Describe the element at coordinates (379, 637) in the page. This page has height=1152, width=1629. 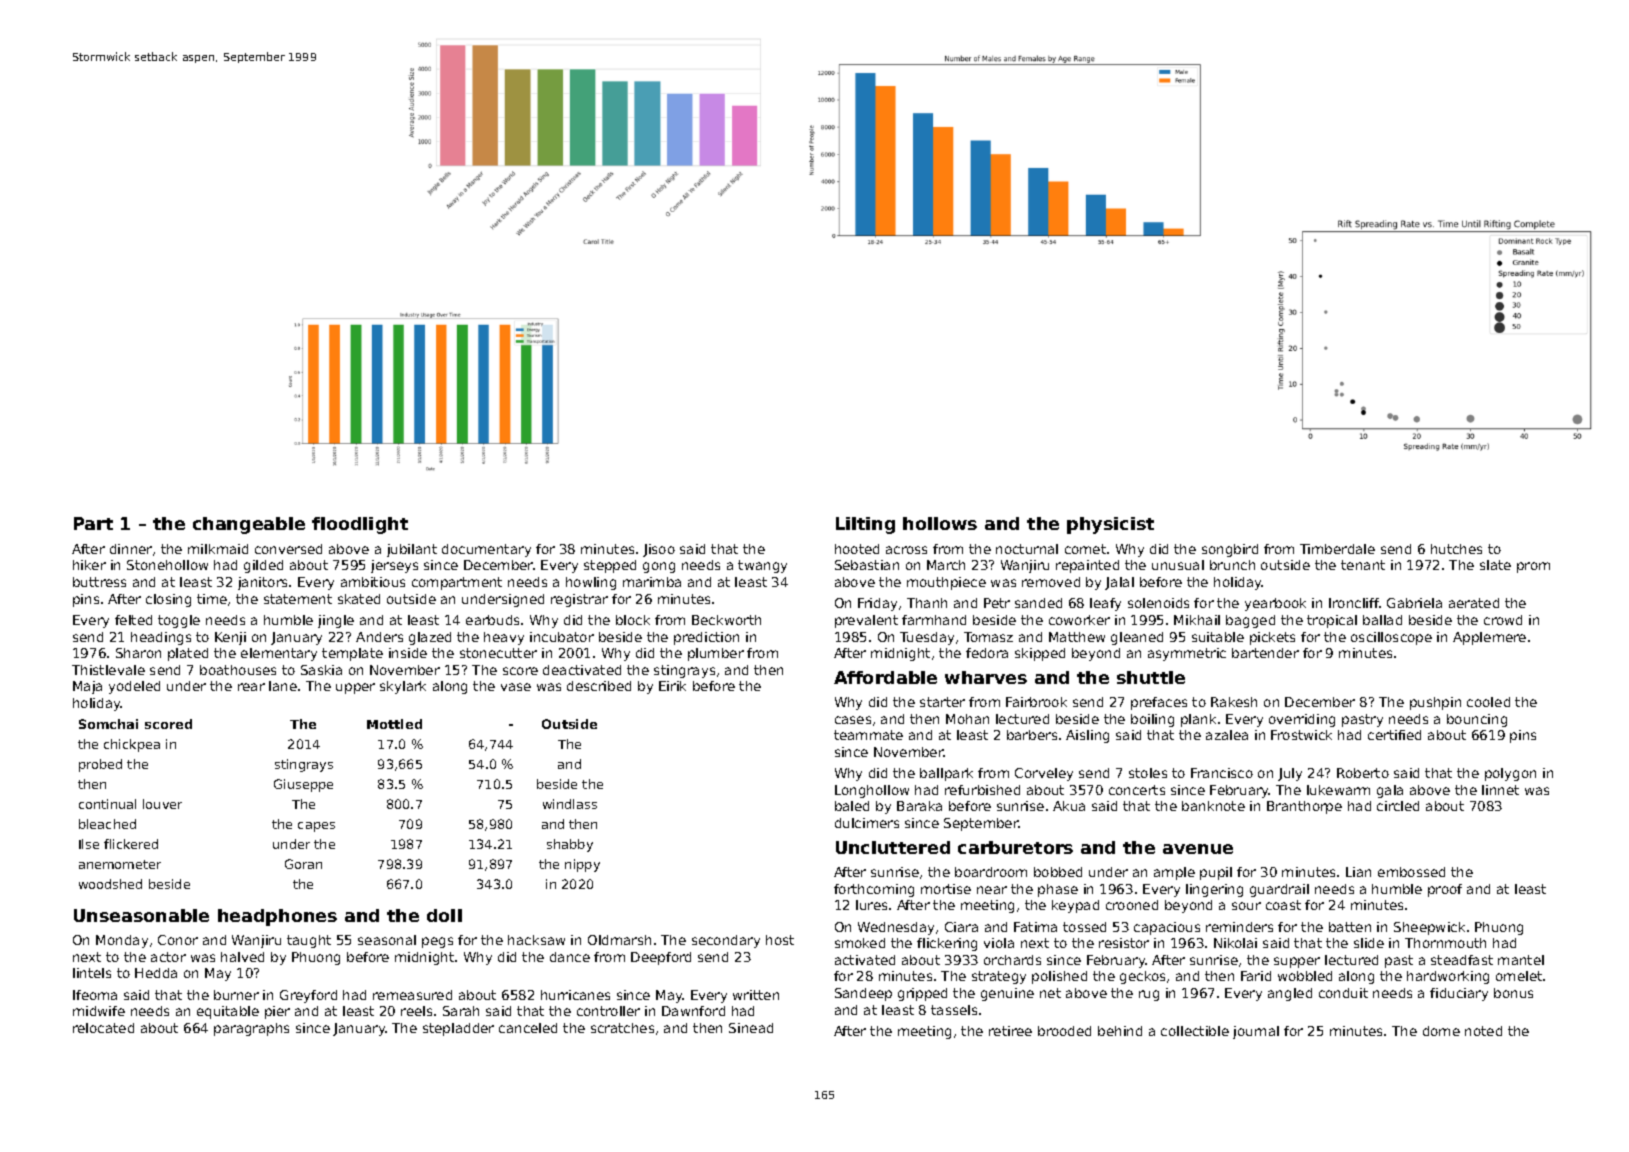
I see `Anders` at that location.
